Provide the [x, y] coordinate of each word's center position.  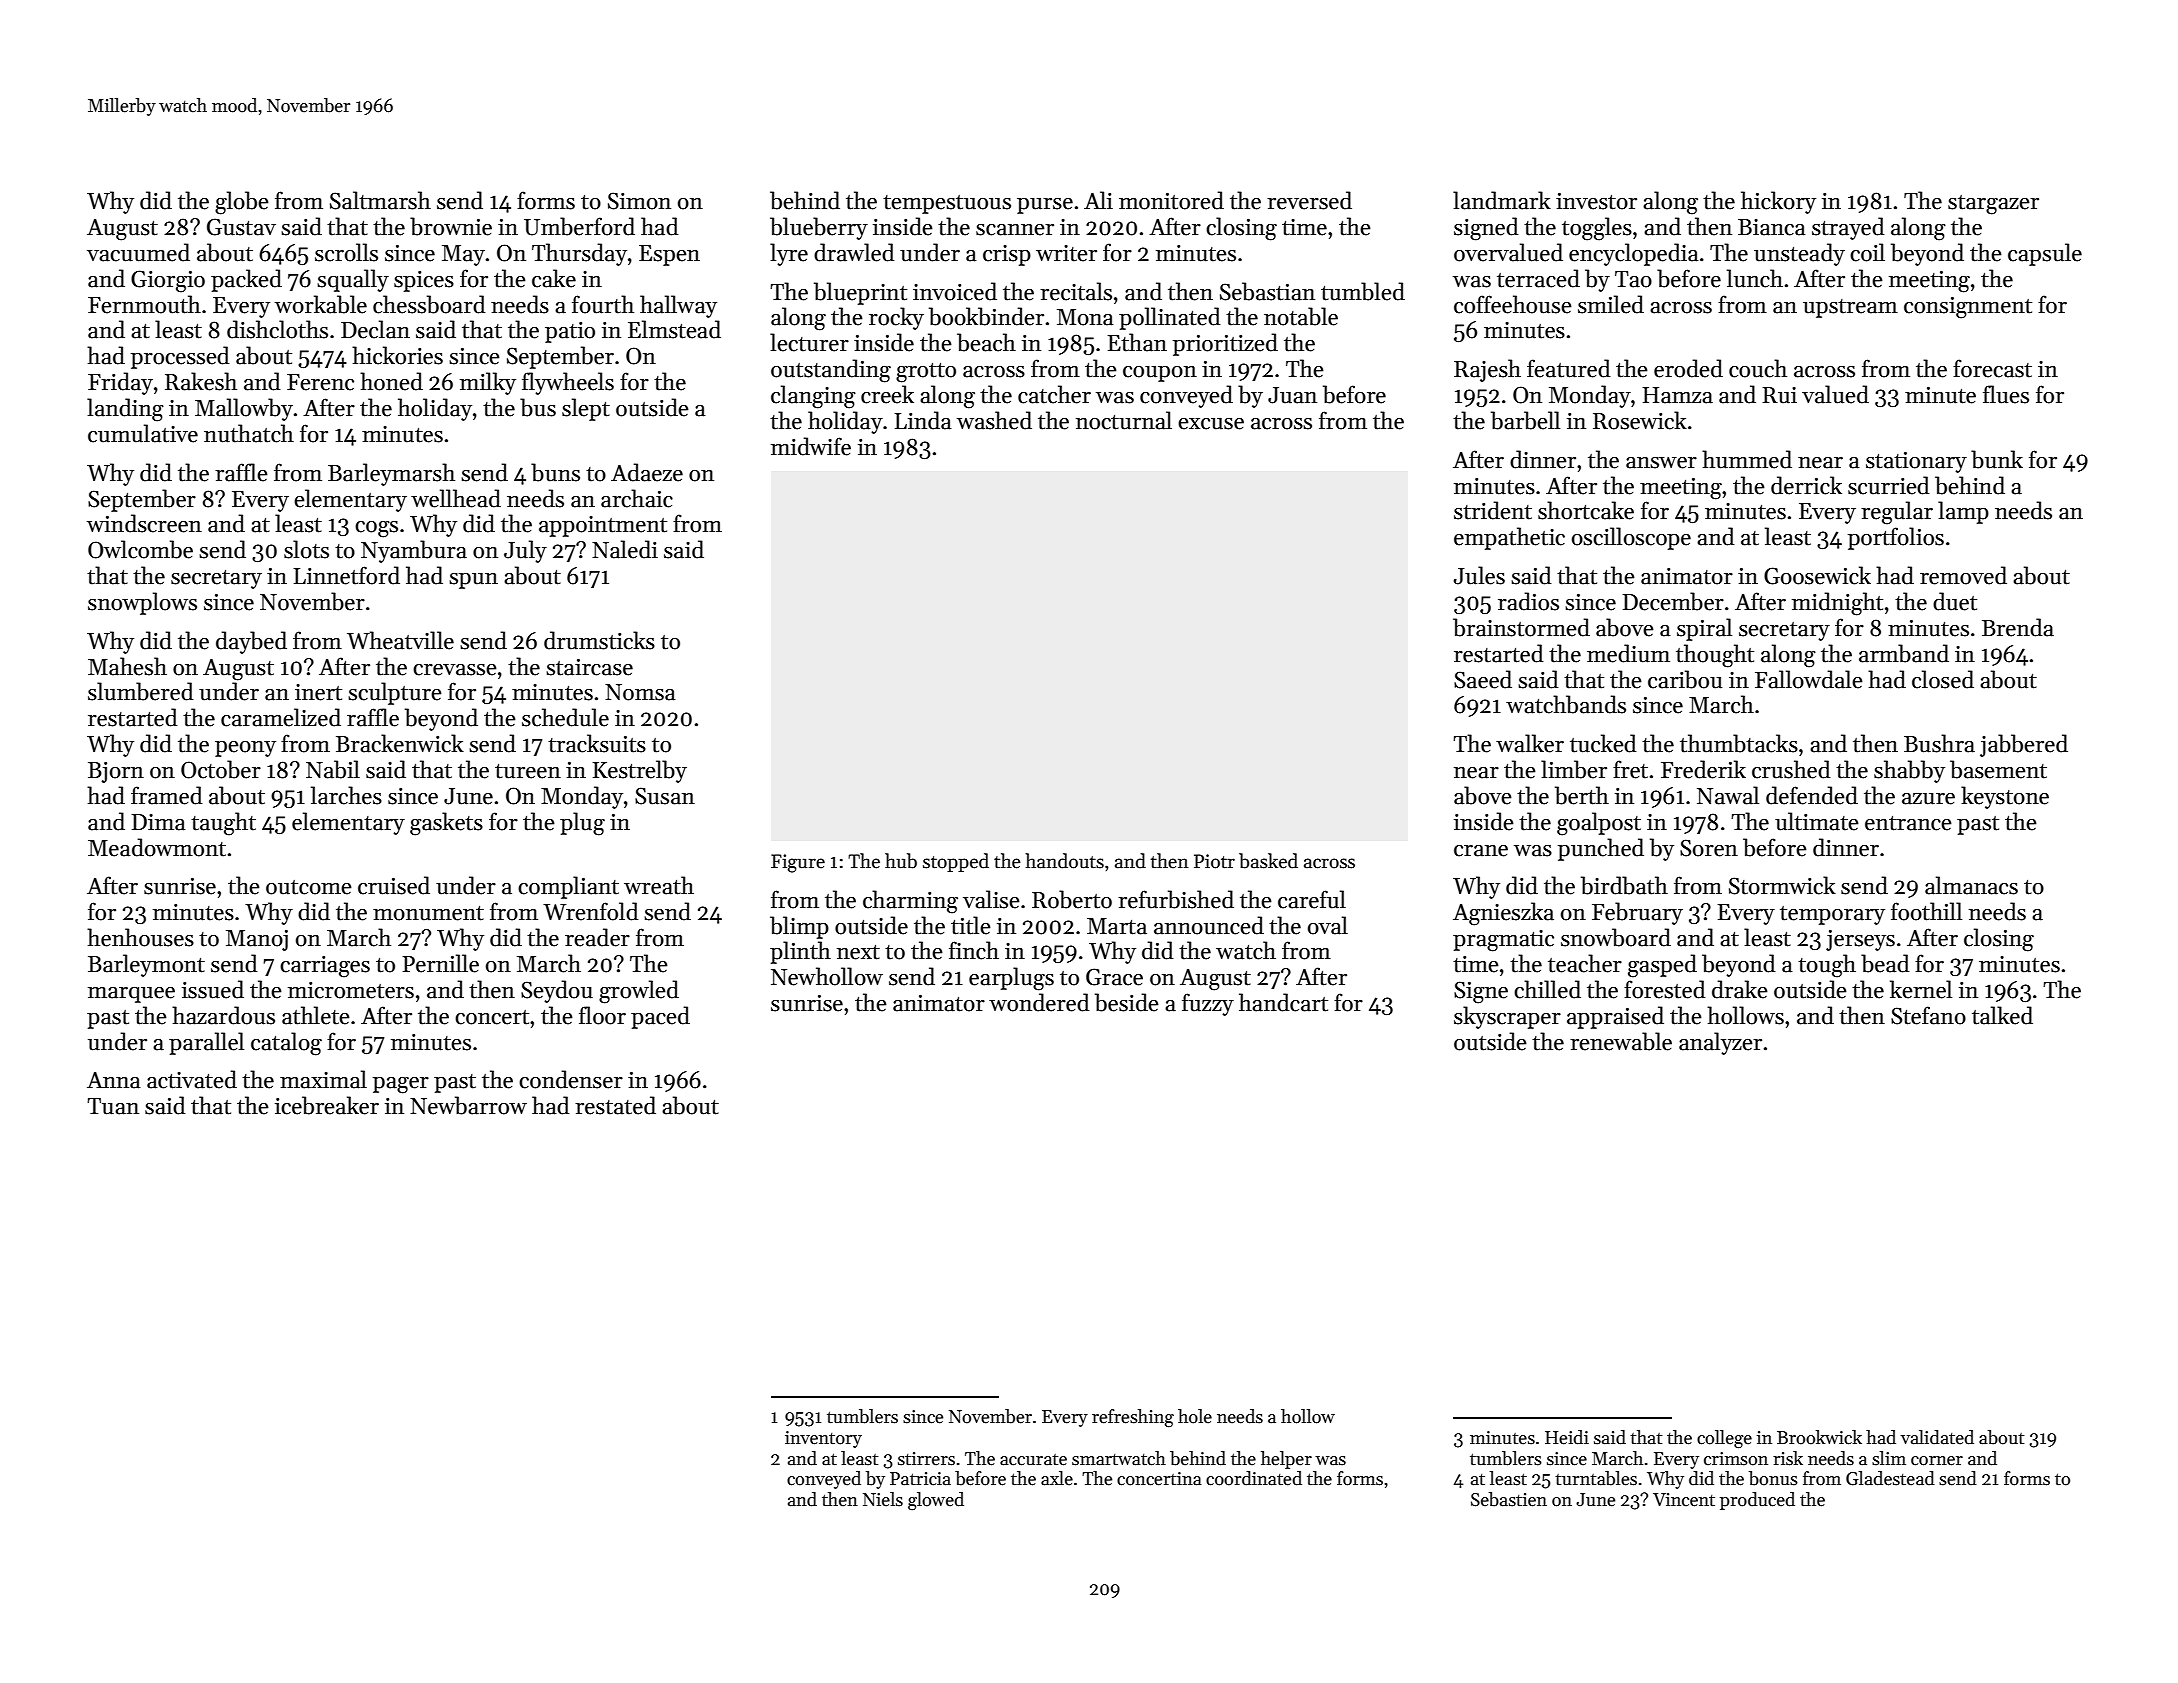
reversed [1309, 200]
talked [2002, 1015]
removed [1963, 575]
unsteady [1799, 254]
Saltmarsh [380, 200]
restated [615, 1105]
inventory [823, 1439]
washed [994, 420]
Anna [114, 1080]
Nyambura [414, 551]
